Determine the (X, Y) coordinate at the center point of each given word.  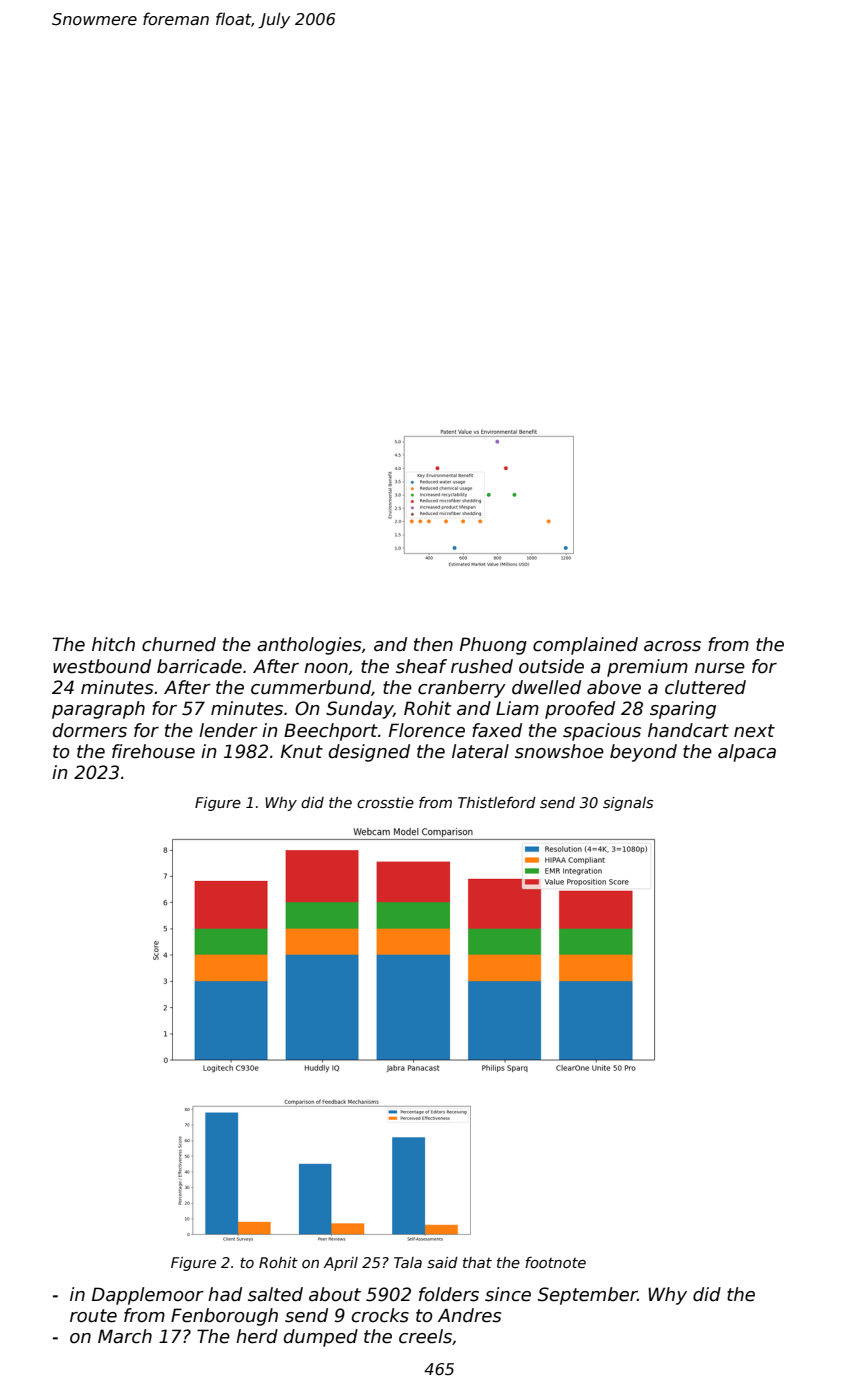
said (442, 1262)
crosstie (385, 802)
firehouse (153, 751)
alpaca (747, 753)
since (508, 1294)
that (477, 1262)
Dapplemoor (148, 1296)
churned (179, 644)
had (225, 1294)
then (433, 644)
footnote (555, 1262)
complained (585, 646)
